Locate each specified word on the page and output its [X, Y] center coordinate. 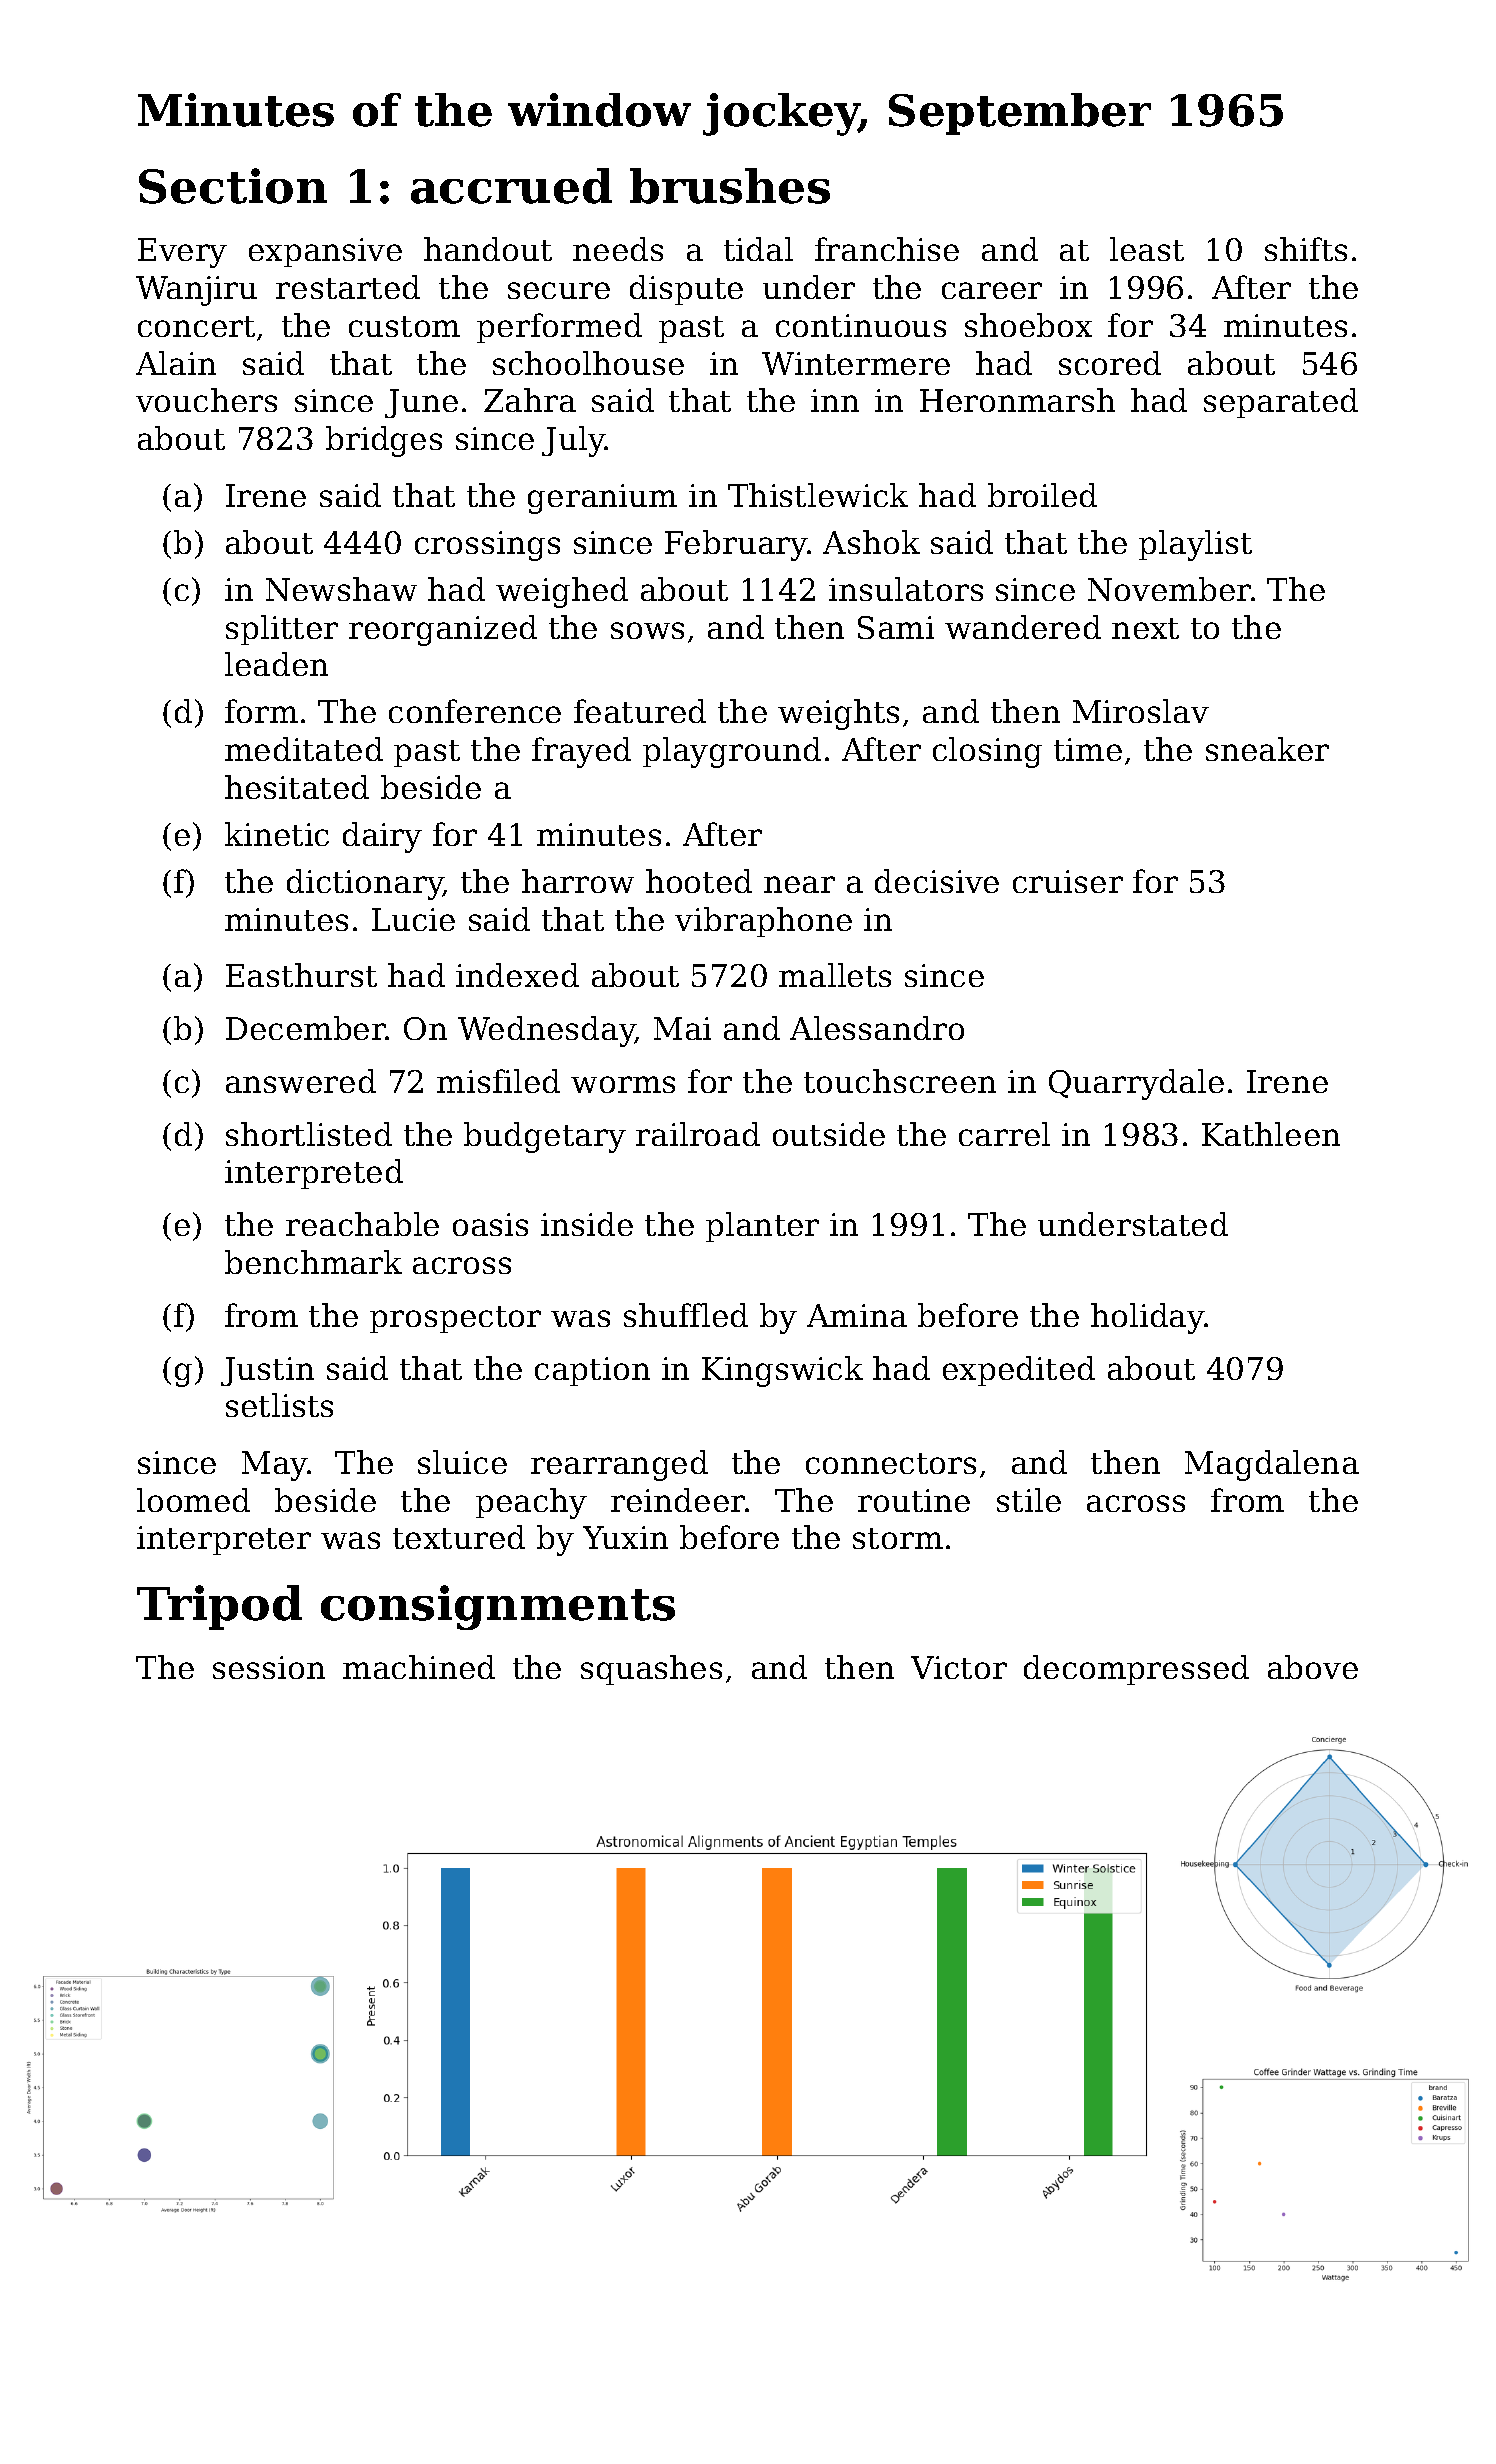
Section [233, 186]
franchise [887, 249]
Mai [682, 1028]
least [1147, 249]
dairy [382, 837]
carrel [1004, 1134]
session [269, 1667]
